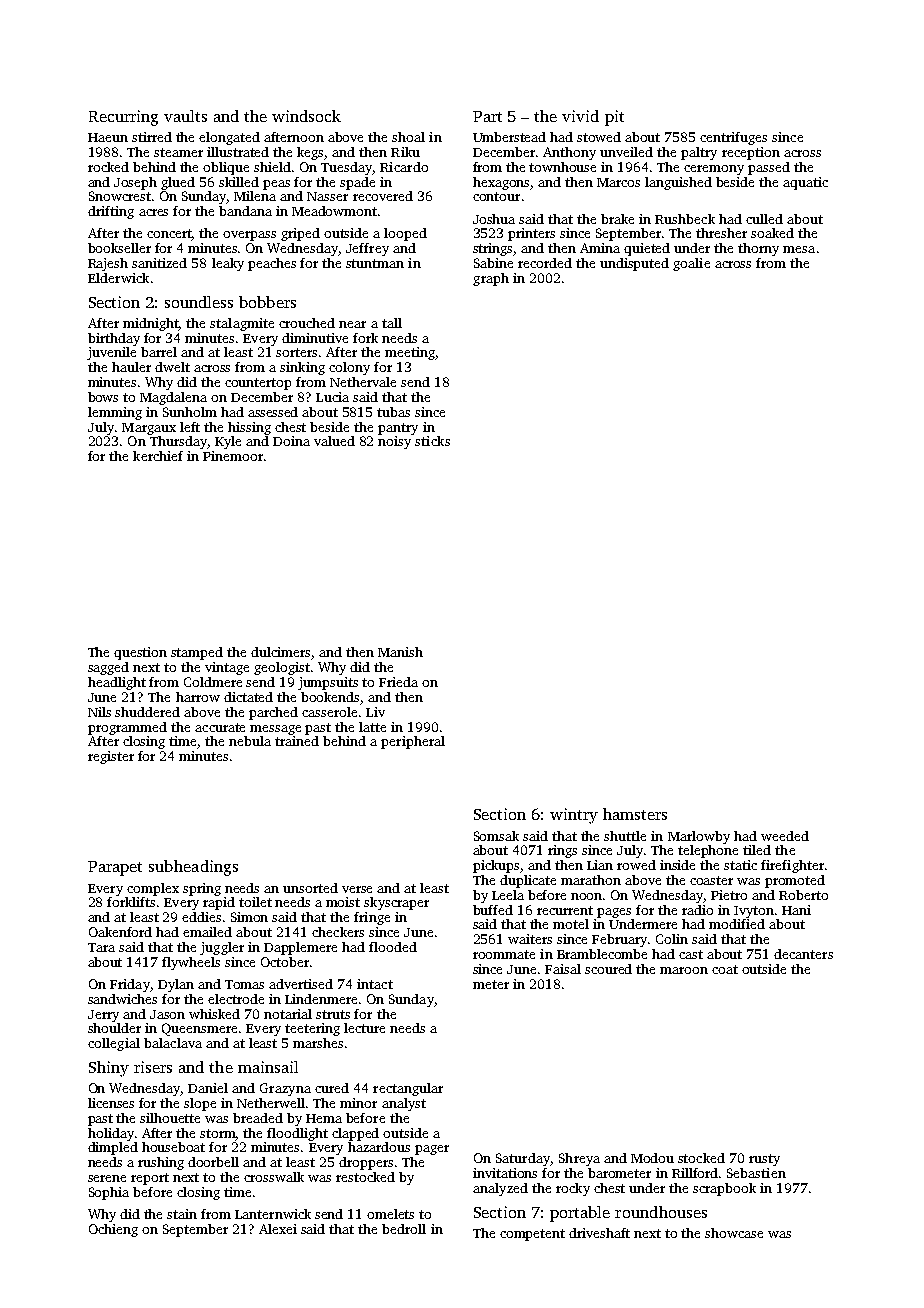  Describe the element at coordinates (153, 889) in the page. I see `complex` at that location.
